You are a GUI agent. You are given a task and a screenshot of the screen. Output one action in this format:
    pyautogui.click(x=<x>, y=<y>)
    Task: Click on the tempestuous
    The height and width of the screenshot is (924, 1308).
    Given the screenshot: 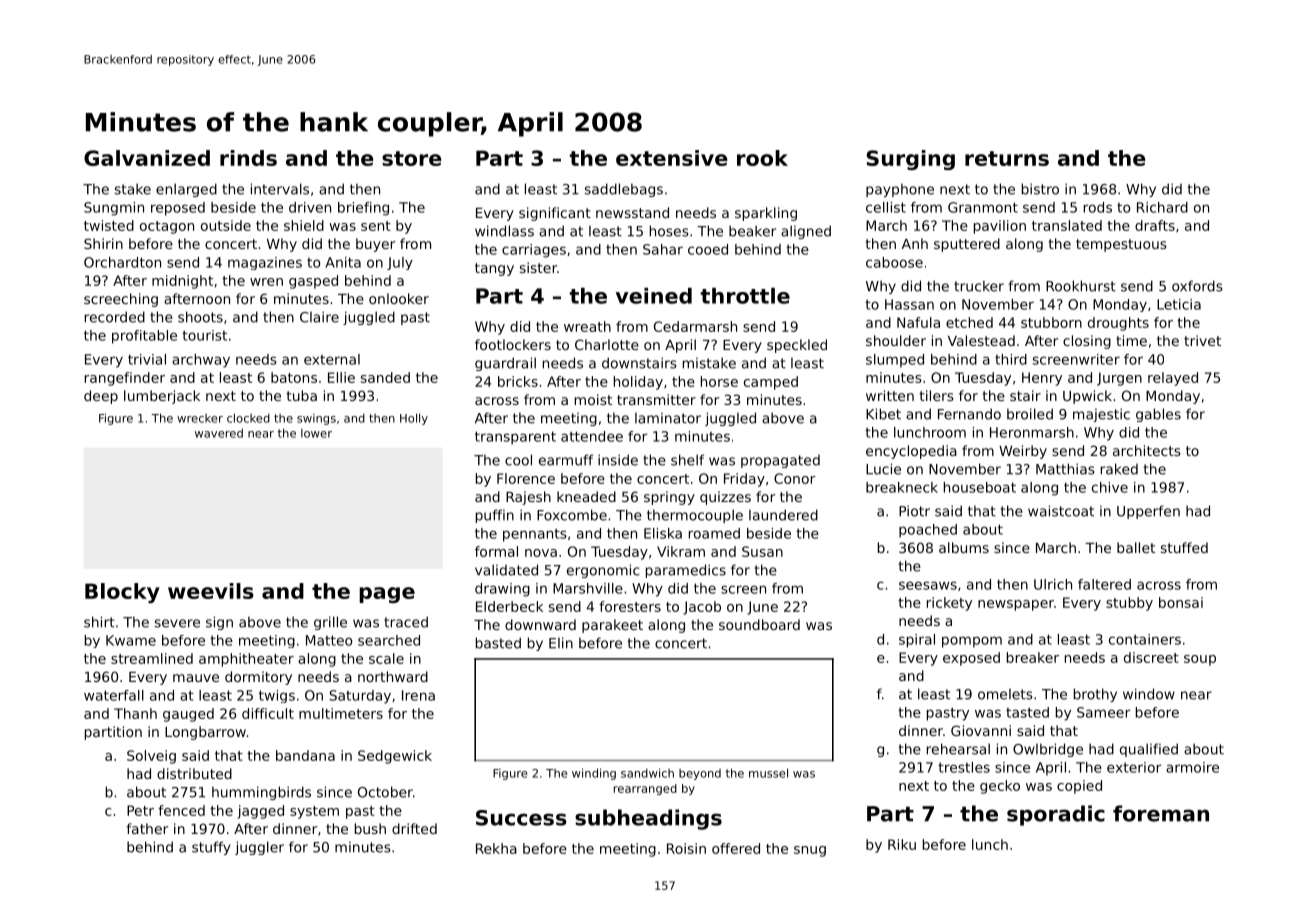 What is the action you would take?
    pyautogui.click(x=1121, y=245)
